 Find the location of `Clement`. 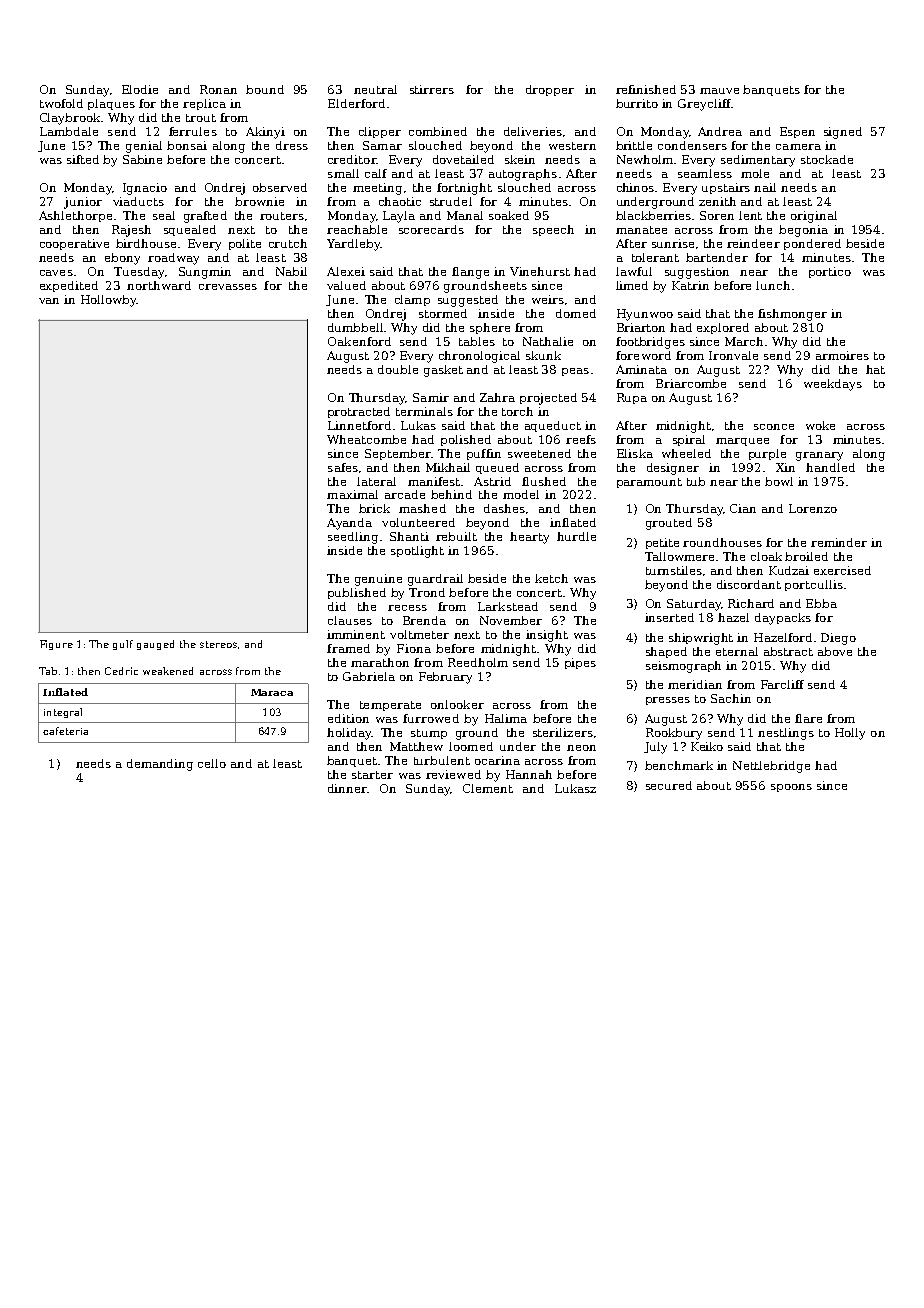

Clement is located at coordinates (488, 788).
